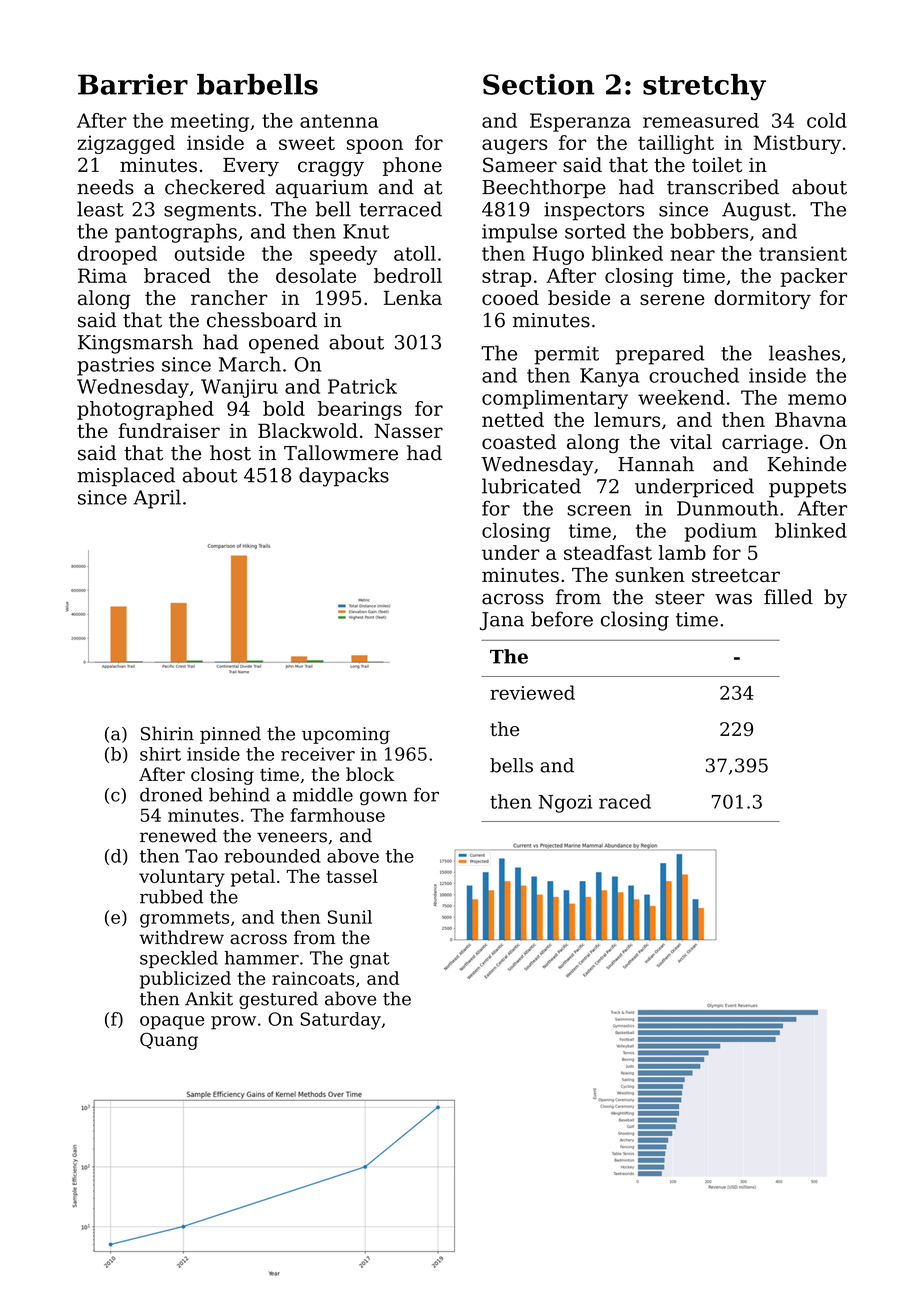 This screenshot has width=924, height=1311. I want to click on reviewed, so click(532, 692).
